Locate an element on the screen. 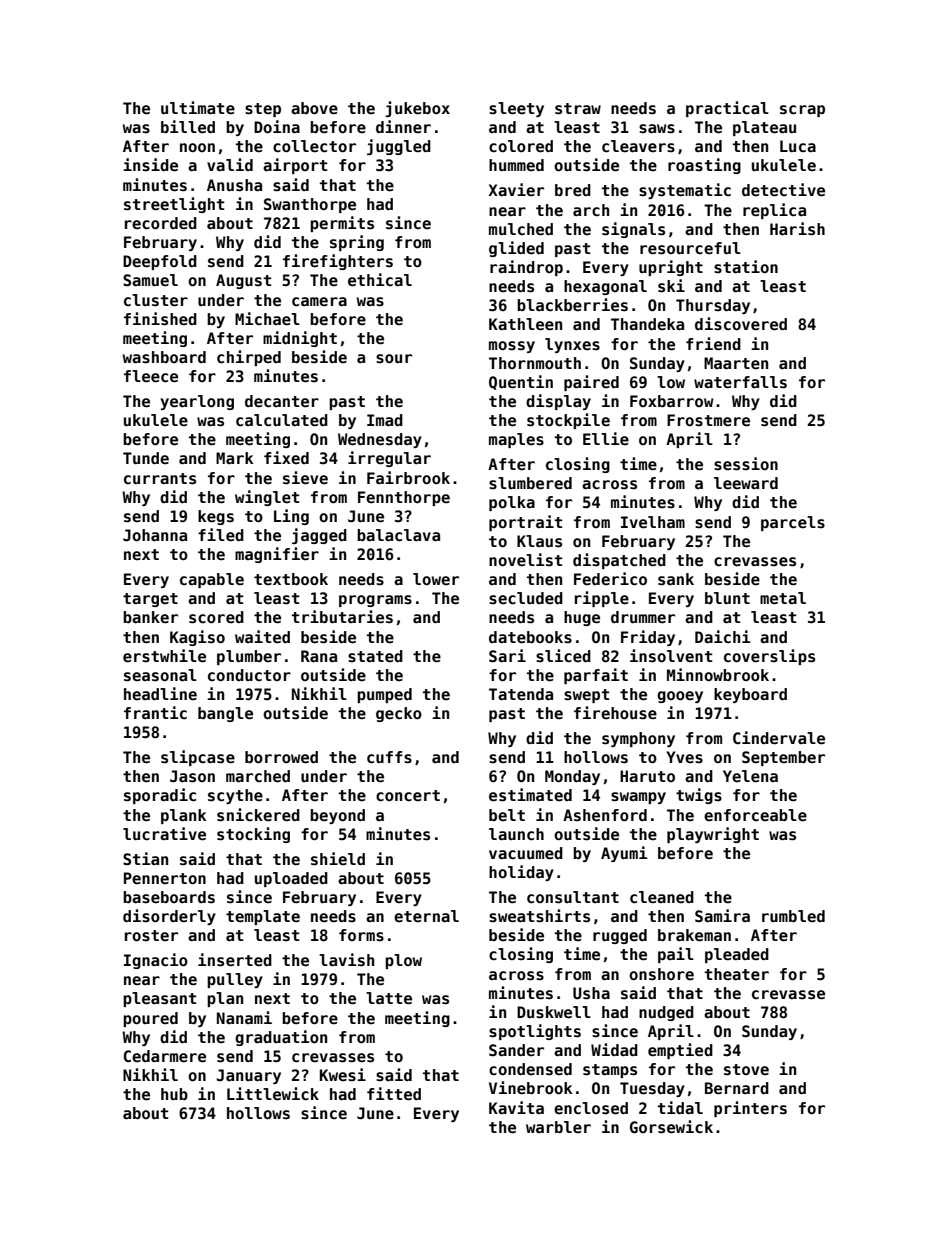 This screenshot has width=952, height=1233. template is located at coordinates (263, 917).
